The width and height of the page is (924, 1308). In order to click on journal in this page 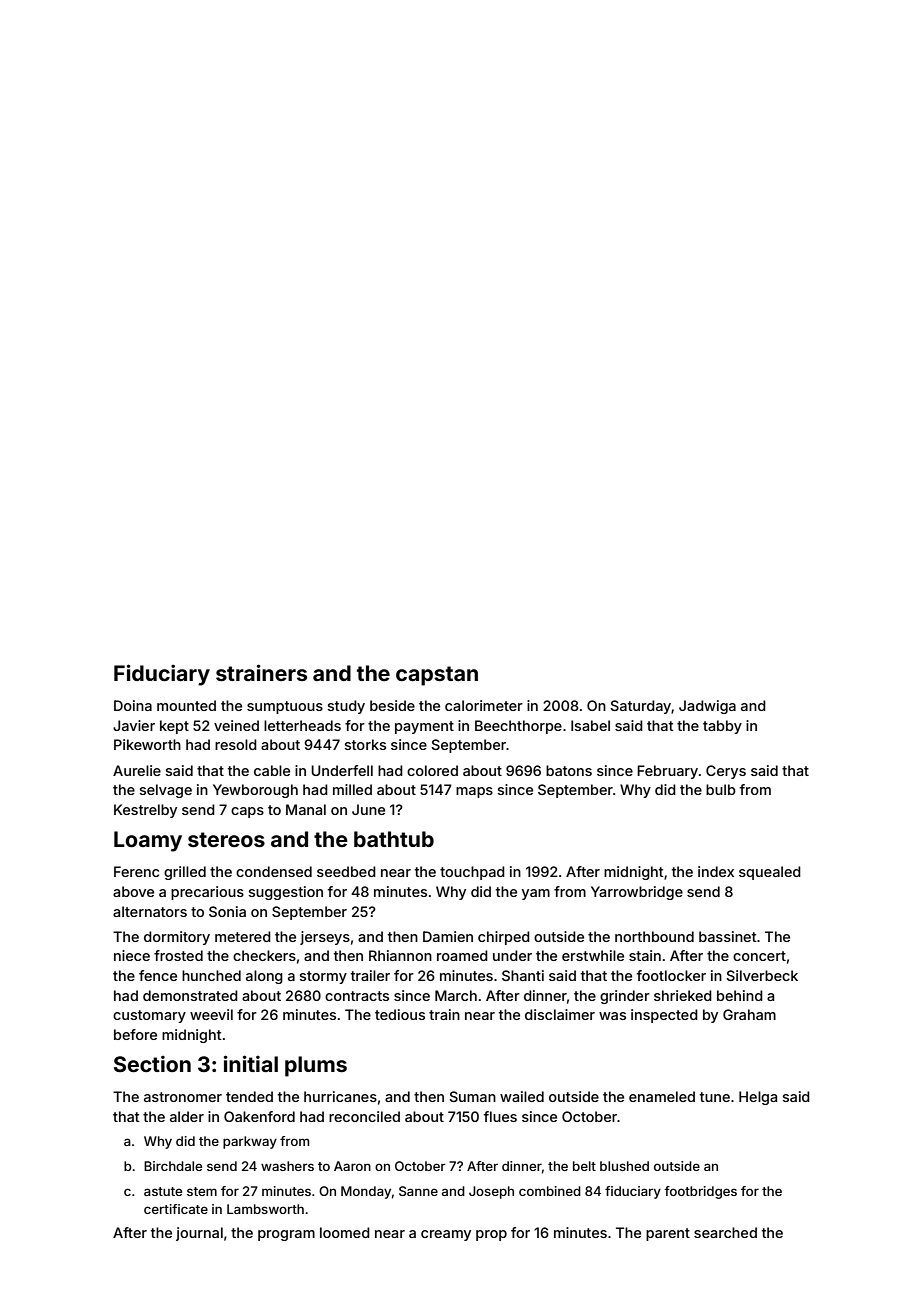, I will do `click(199, 1234)`.
